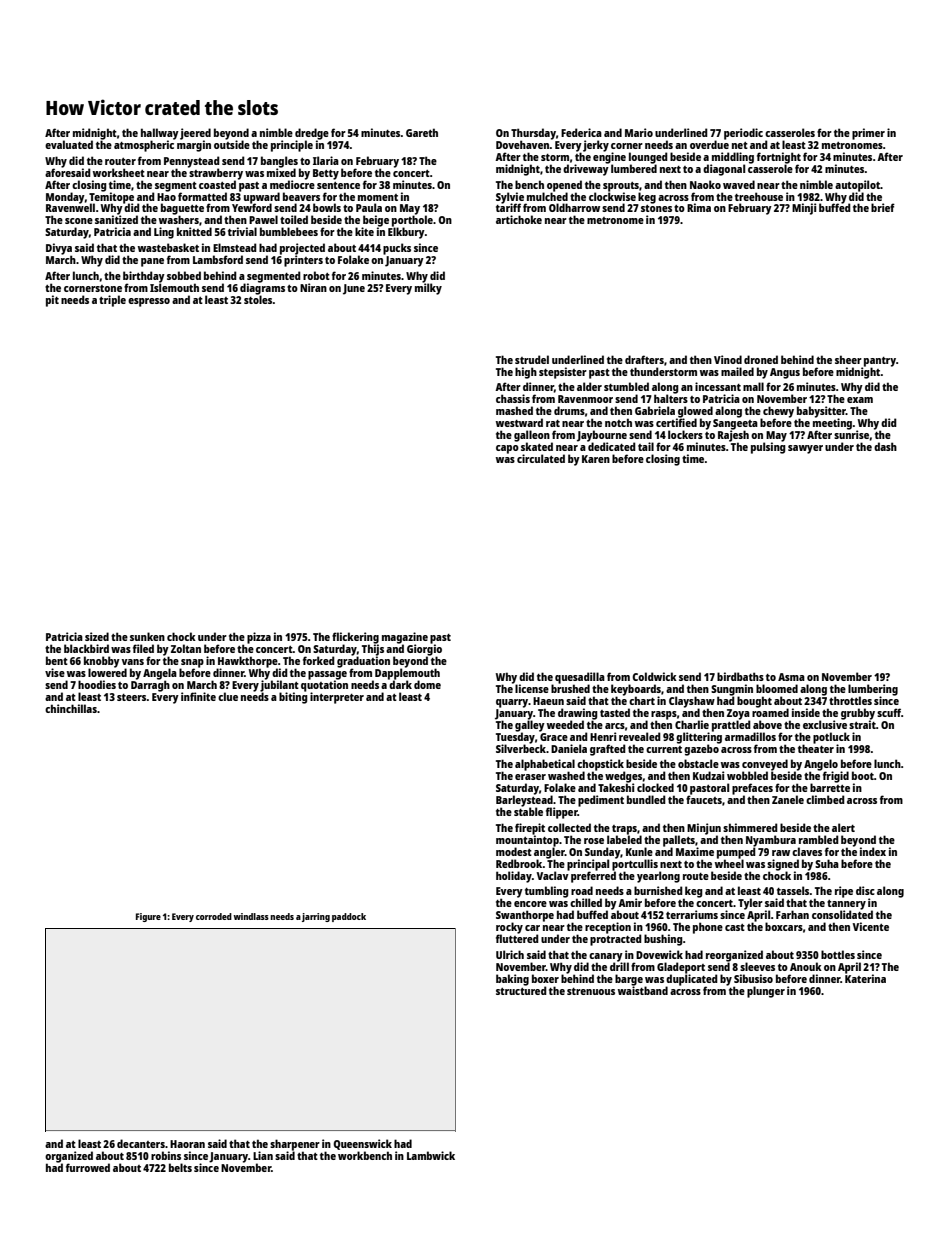  I want to click on Daniela, so click(569, 748).
